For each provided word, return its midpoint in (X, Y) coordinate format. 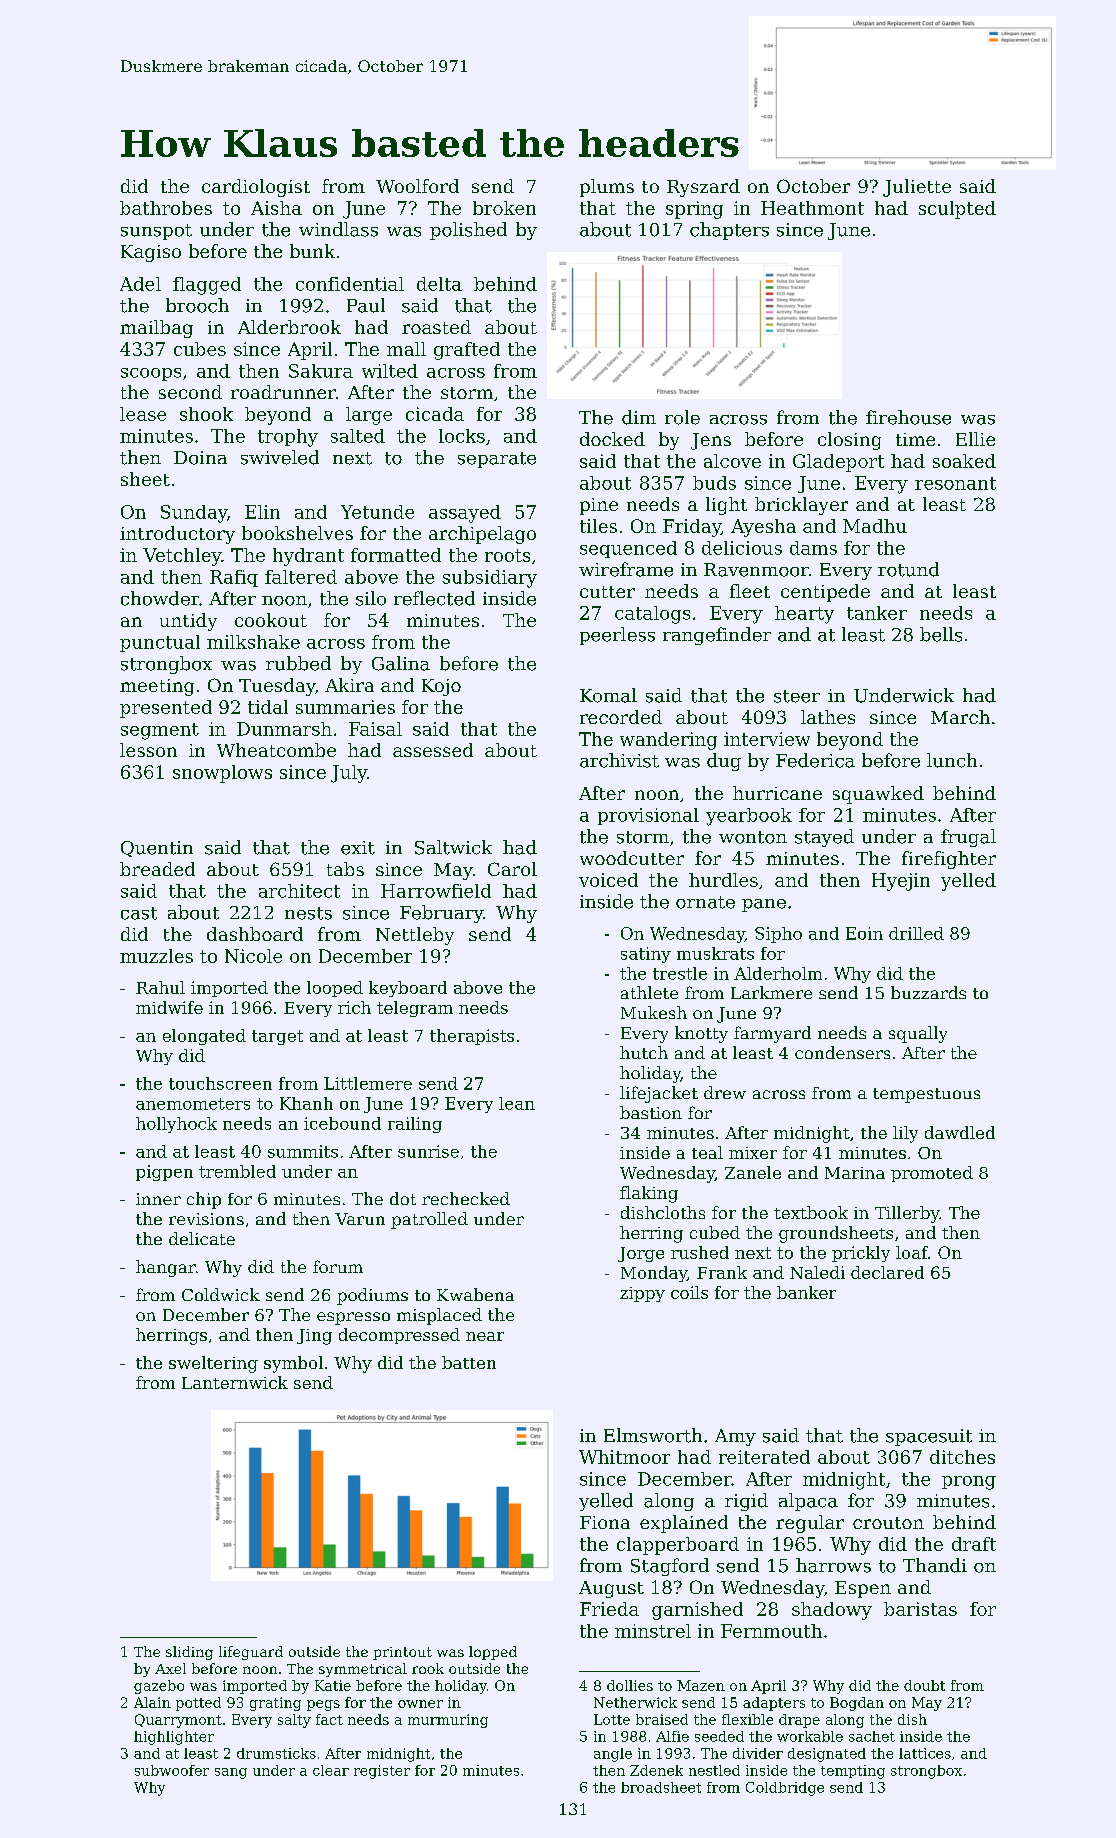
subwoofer (172, 1770)
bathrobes (166, 208)
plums (607, 188)
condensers (842, 1052)
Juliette (917, 188)
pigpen (164, 1173)
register (382, 1772)
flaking (649, 1194)
